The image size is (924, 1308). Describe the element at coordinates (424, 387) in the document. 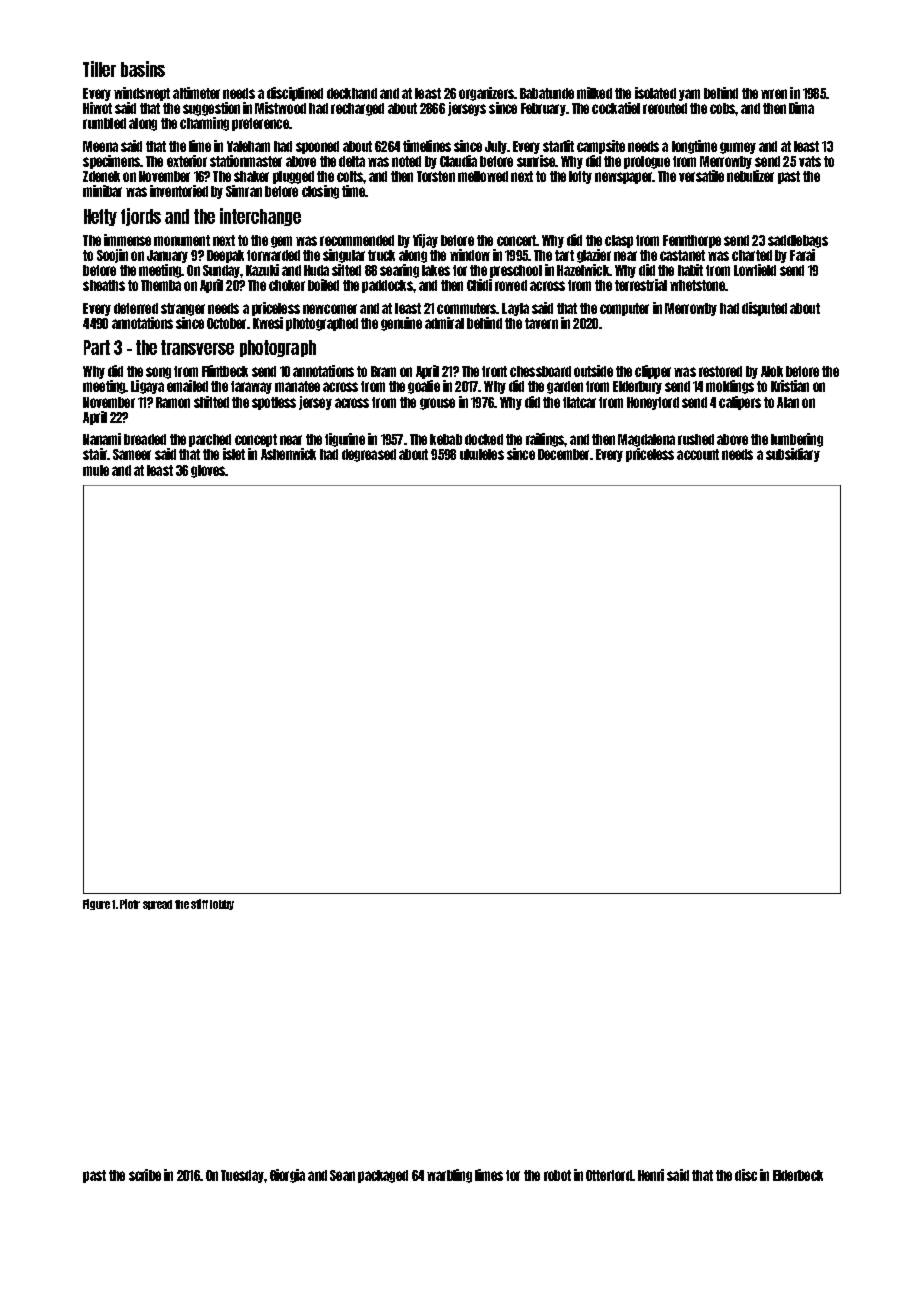

I see `goalie` at that location.
